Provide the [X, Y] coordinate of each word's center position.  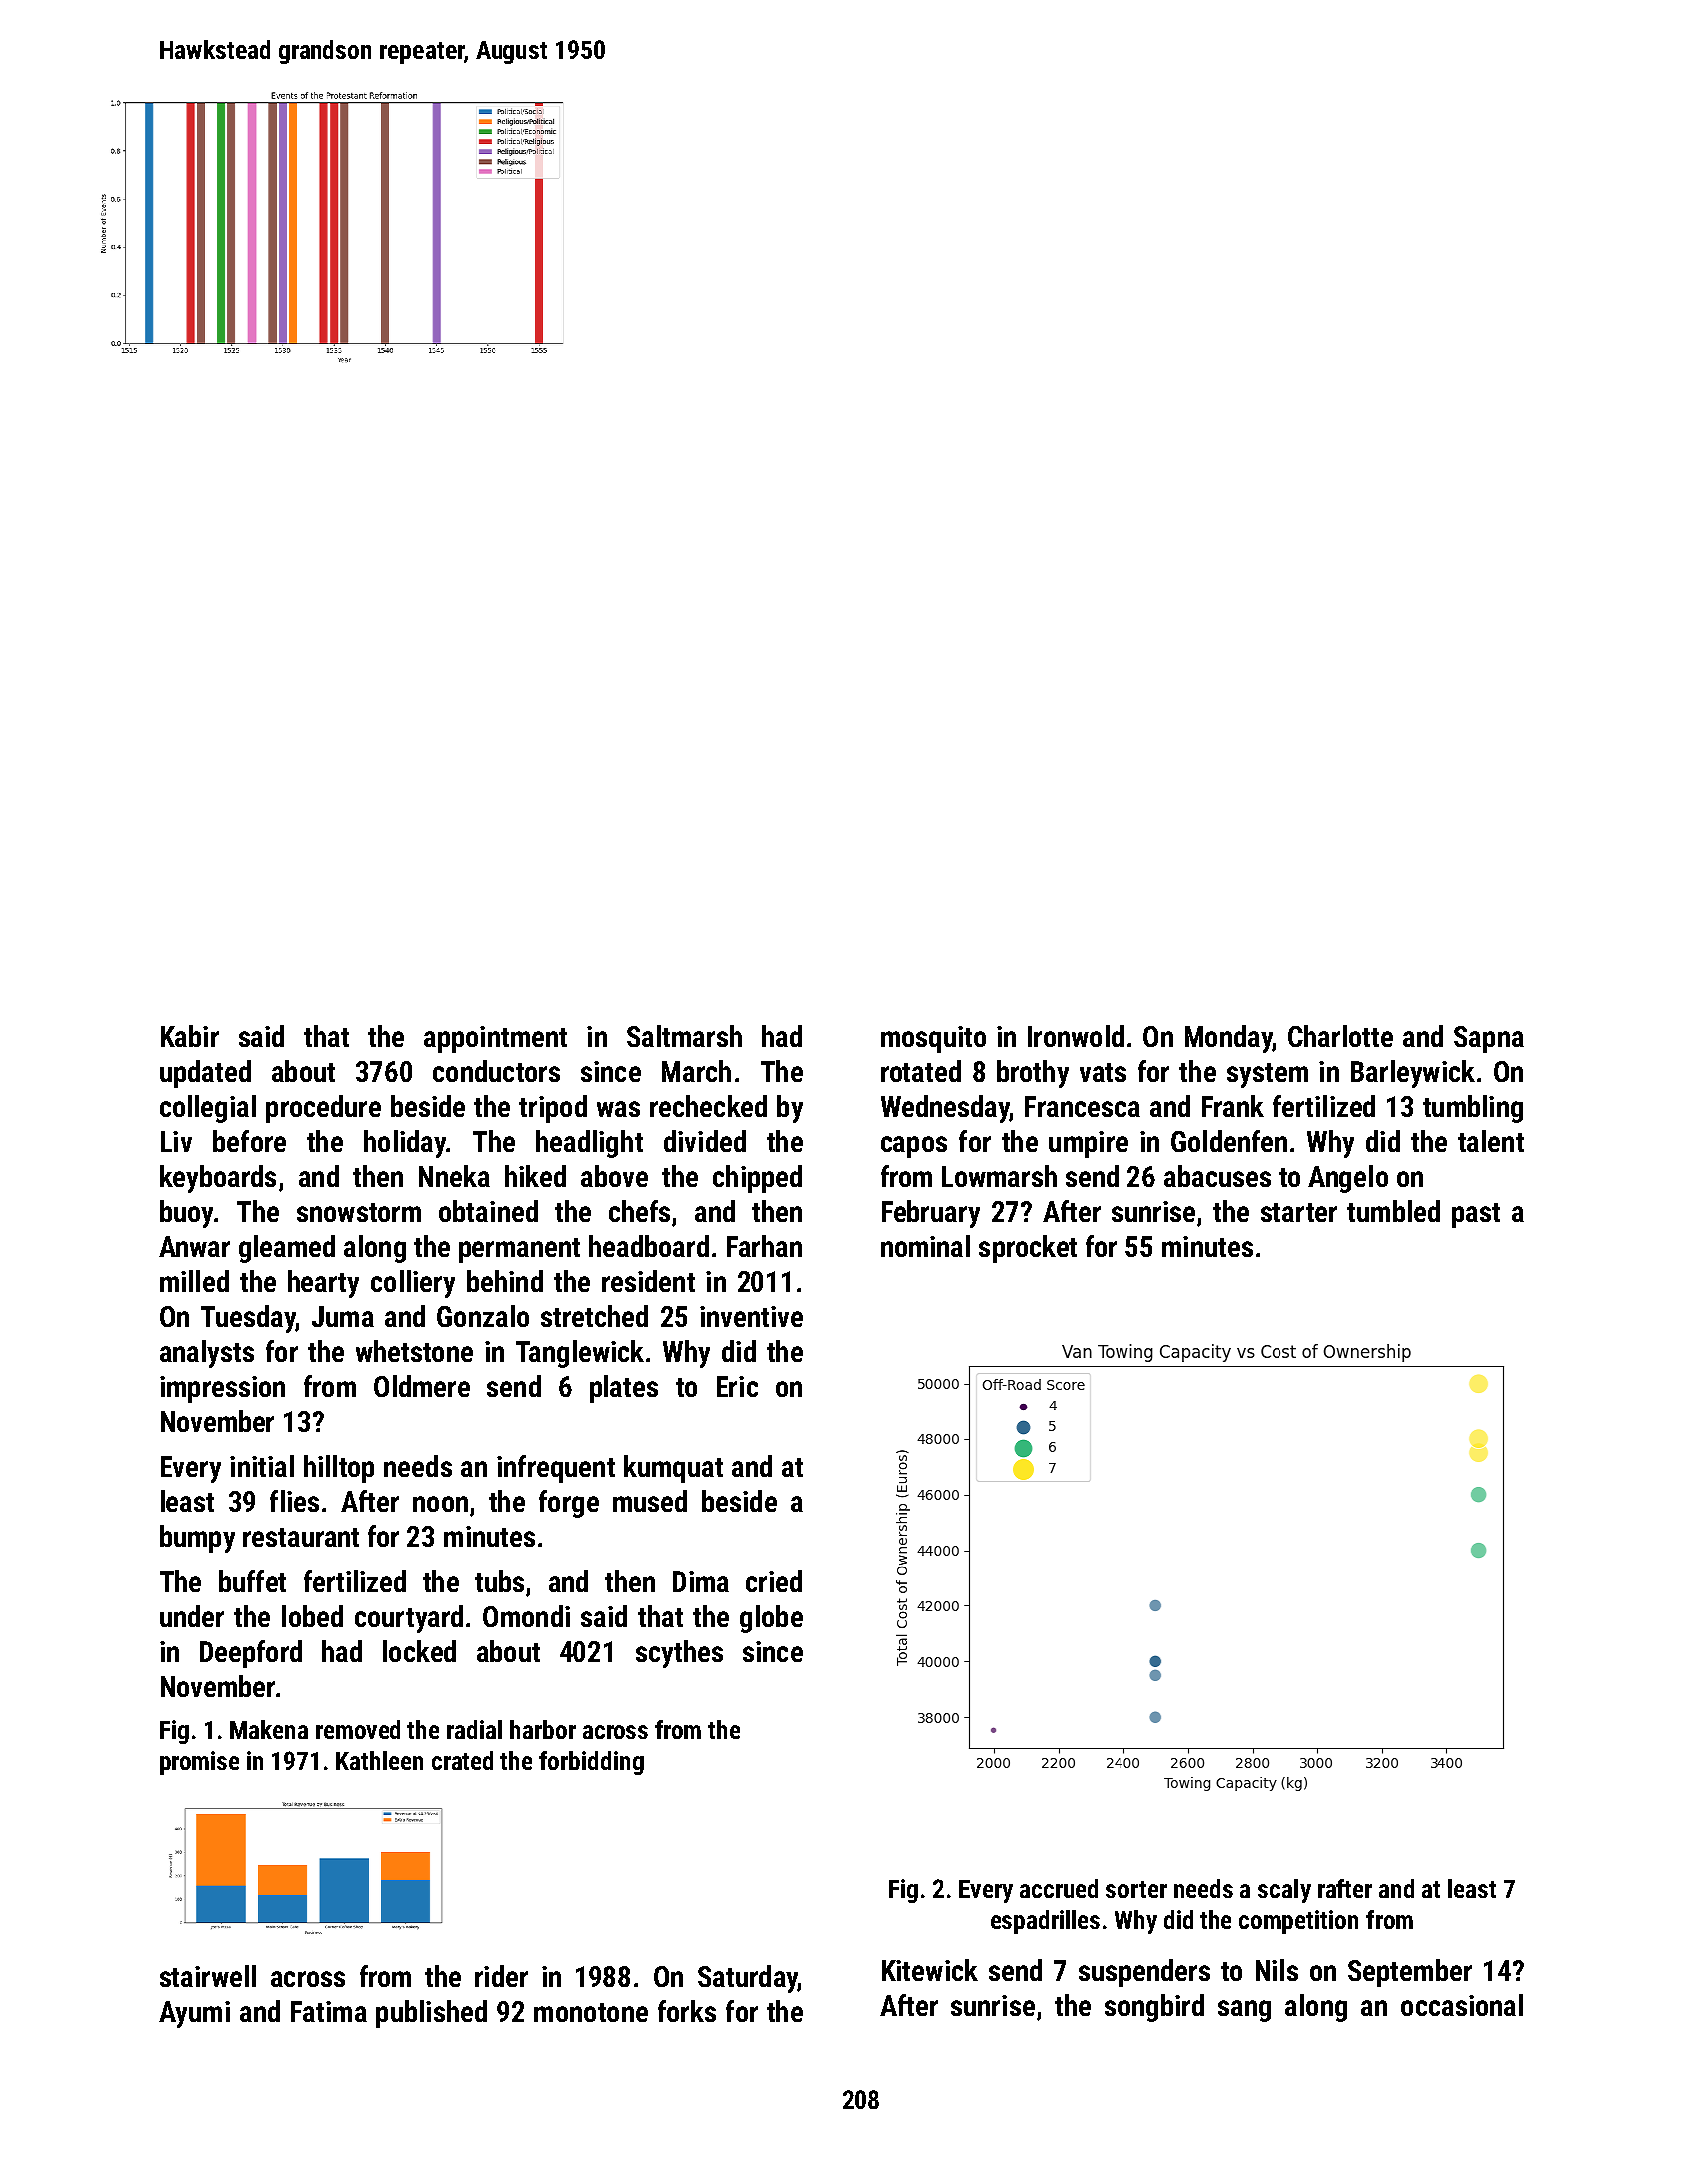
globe [771, 1619]
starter [1299, 1212]
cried [774, 1581]
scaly [1284, 1891]
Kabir [190, 1036]
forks [687, 2011]
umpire [1088, 1144]
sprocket [1028, 1249]
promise [199, 1763]
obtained [488, 1211]
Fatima [329, 2011]
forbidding [591, 1763]
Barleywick [1413, 1074]
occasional [1462, 2005]
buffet [252, 1581]
